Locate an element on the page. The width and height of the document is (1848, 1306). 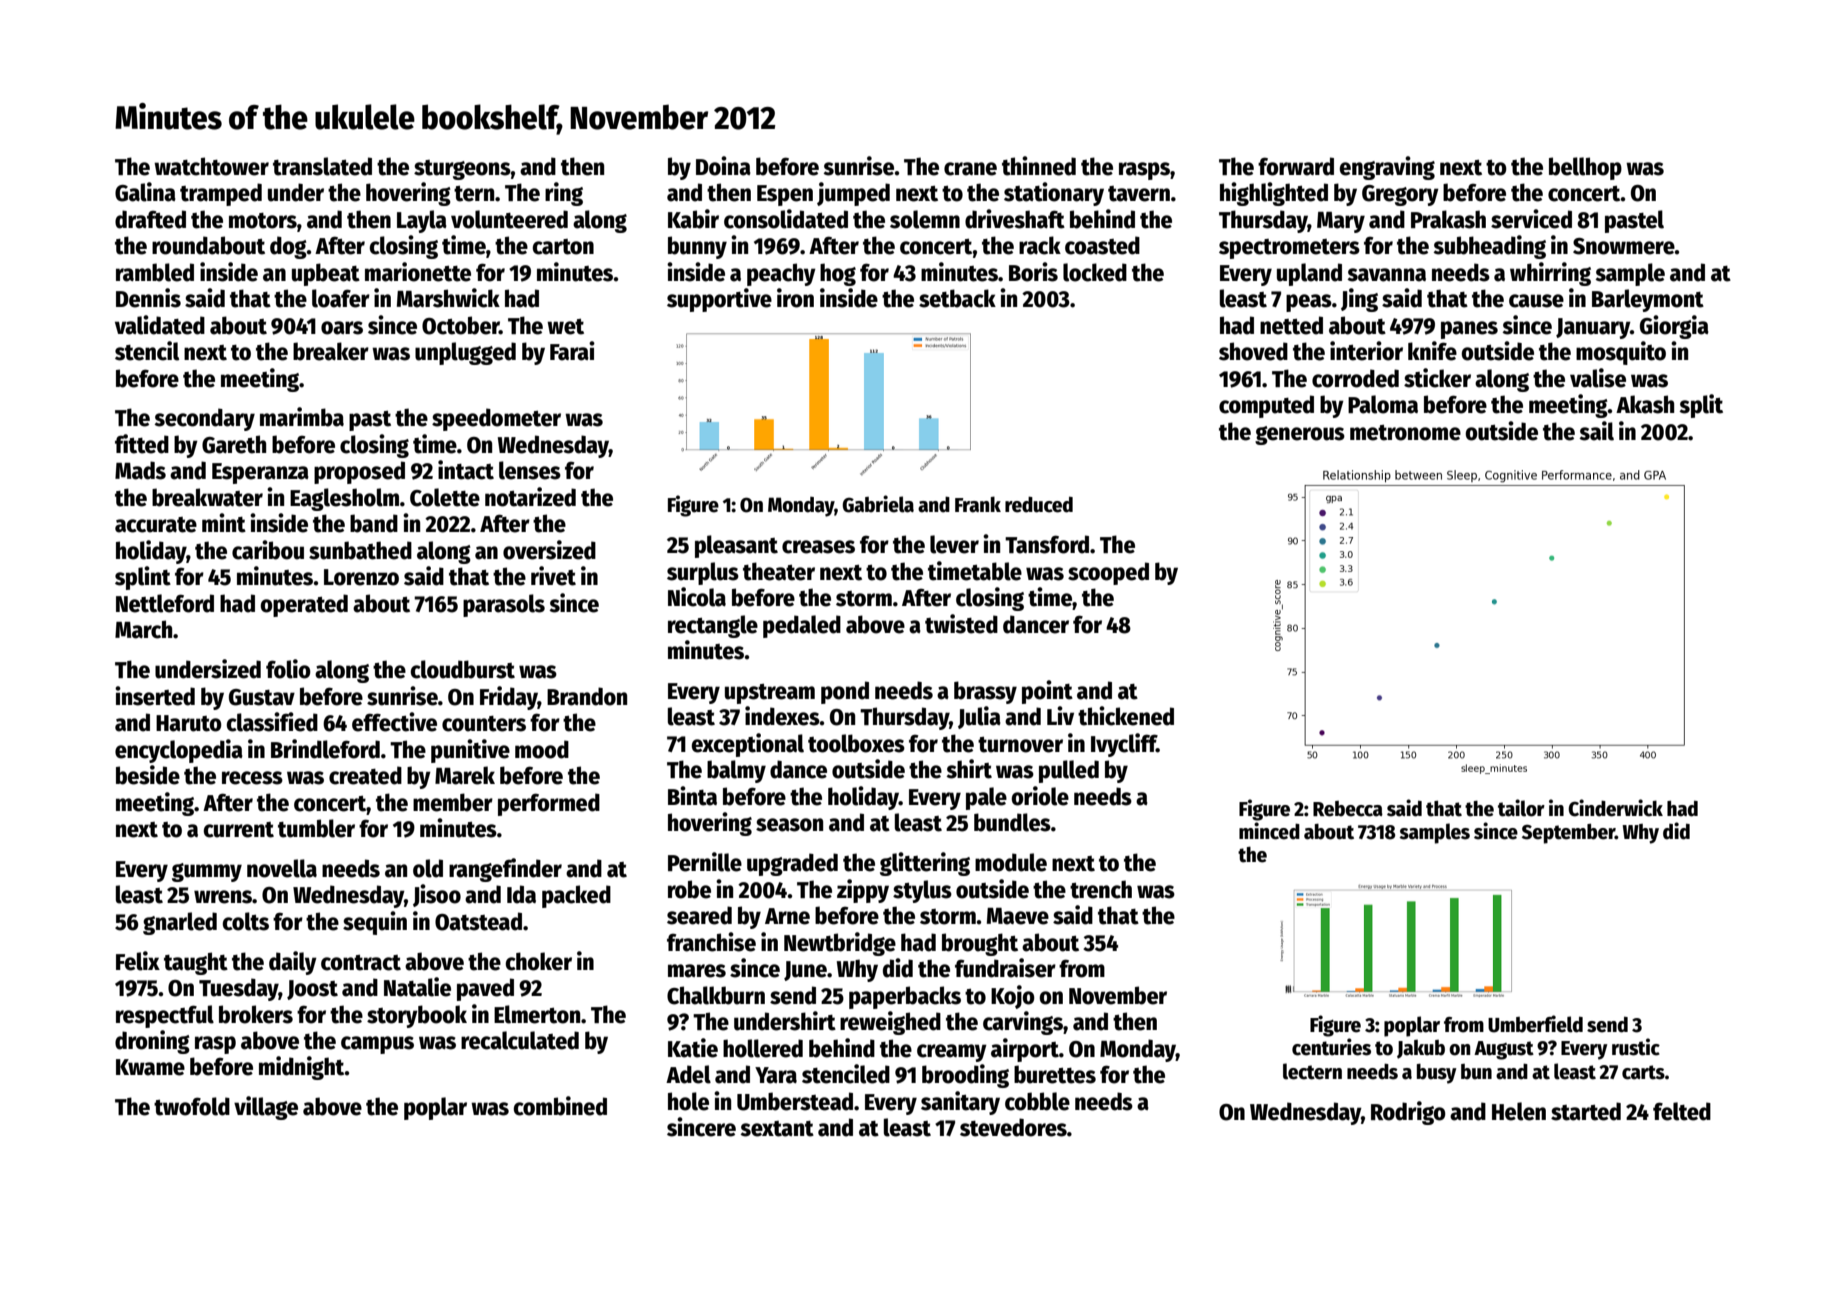
bellhop is located at coordinates (1585, 168).
